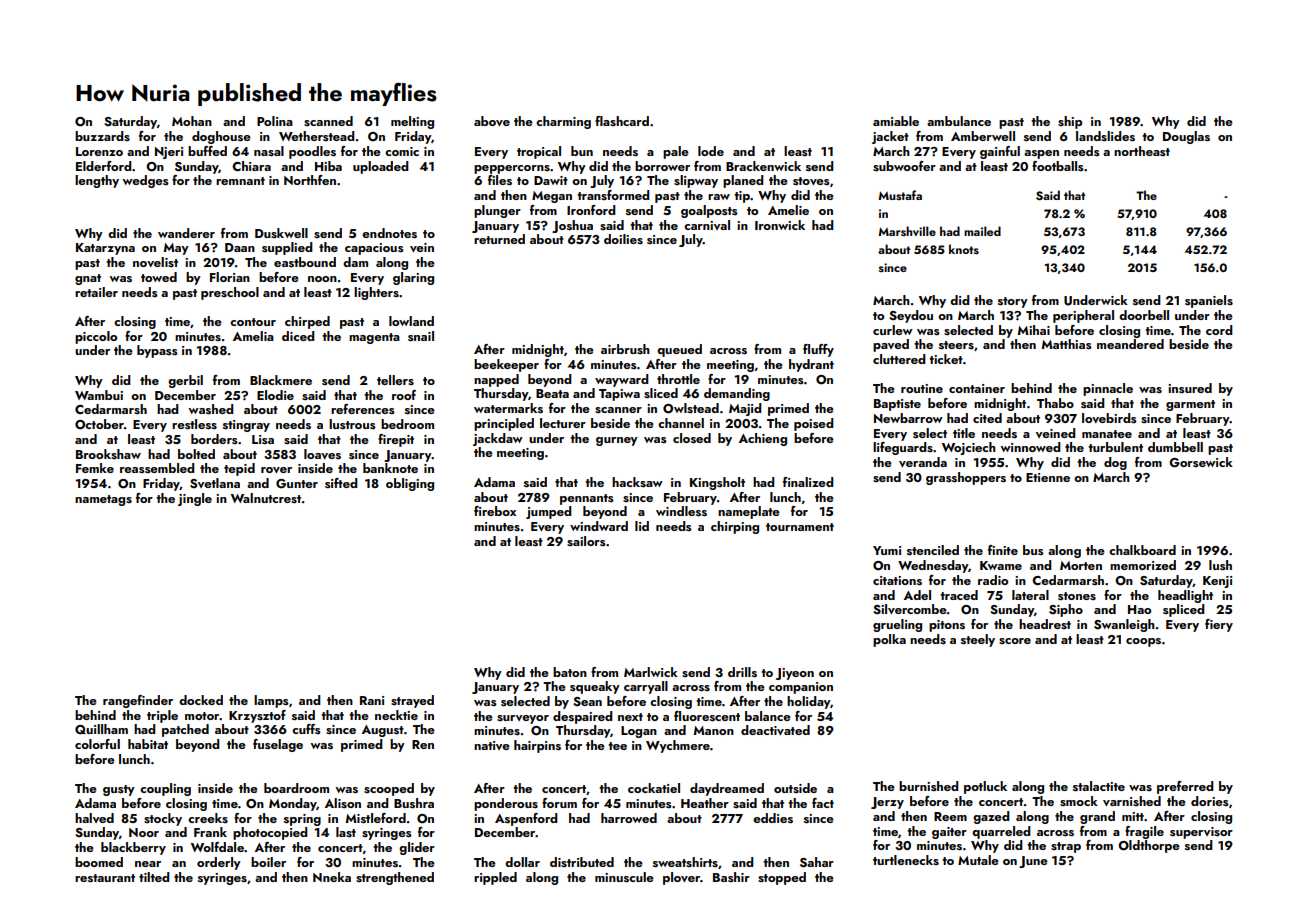 Image resolution: width=1308 pixels, height=924 pixels. I want to click on above, so click(492, 121).
